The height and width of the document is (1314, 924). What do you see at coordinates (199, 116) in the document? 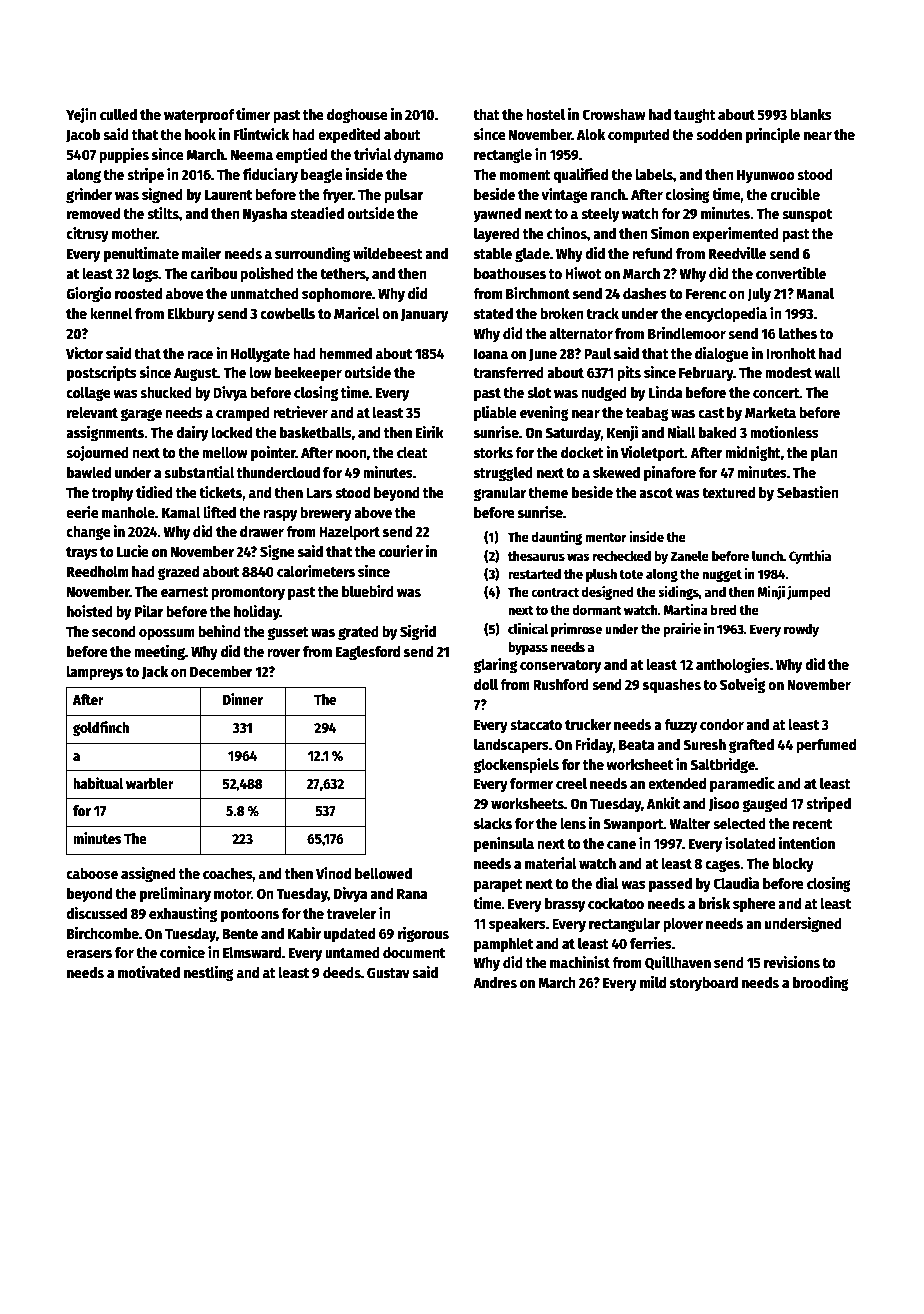
I see `waterproof` at bounding box center [199, 116].
